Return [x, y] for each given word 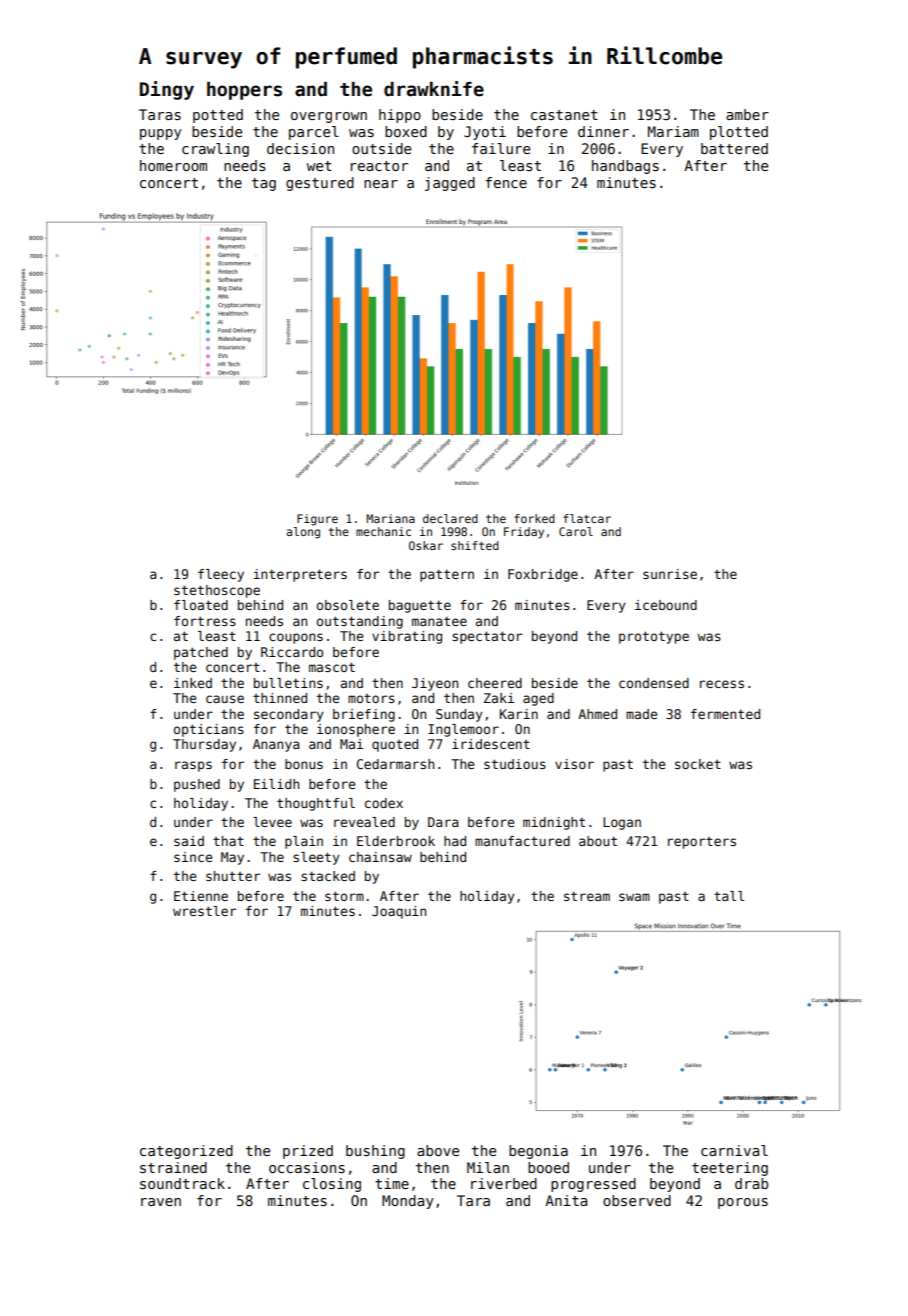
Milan [488, 1167]
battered [734, 148]
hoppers [244, 91]
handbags [625, 167]
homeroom [173, 165]
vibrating [407, 637]
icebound [666, 605]
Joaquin [399, 912]
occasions [307, 1167]
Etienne [201, 896]
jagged [450, 184]
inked [193, 683]
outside [381, 148]
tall [729, 896]
